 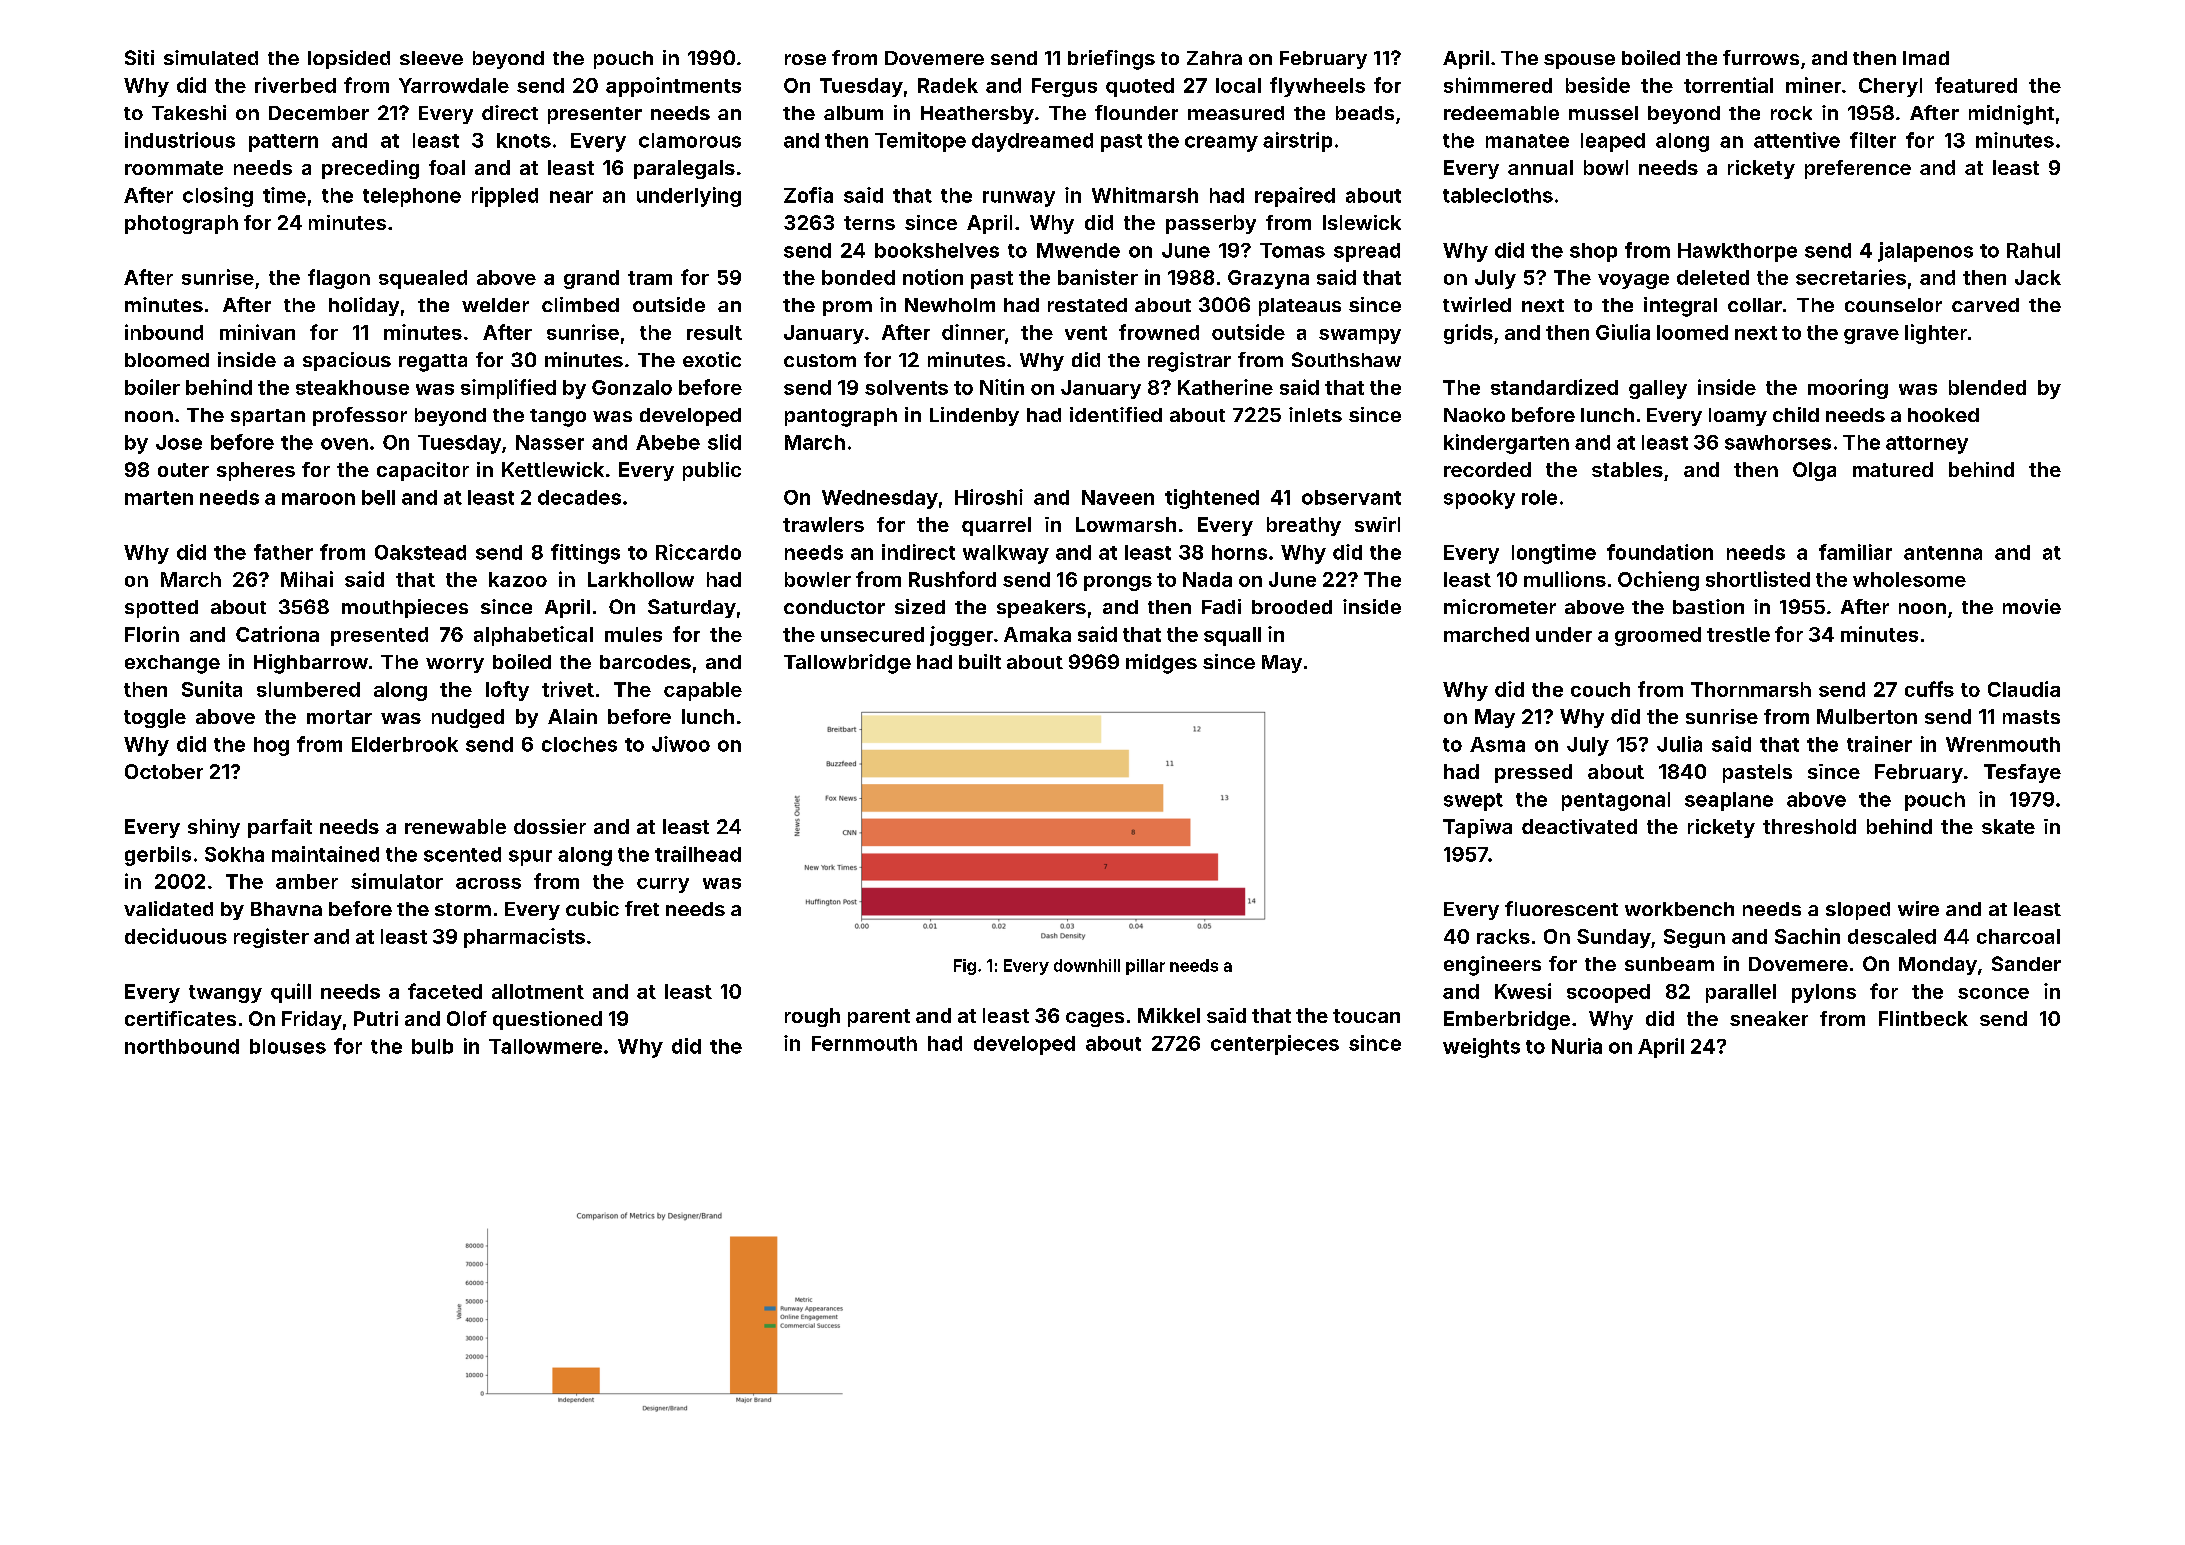 I want to click on Tallowmere, so click(x=545, y=1046).
